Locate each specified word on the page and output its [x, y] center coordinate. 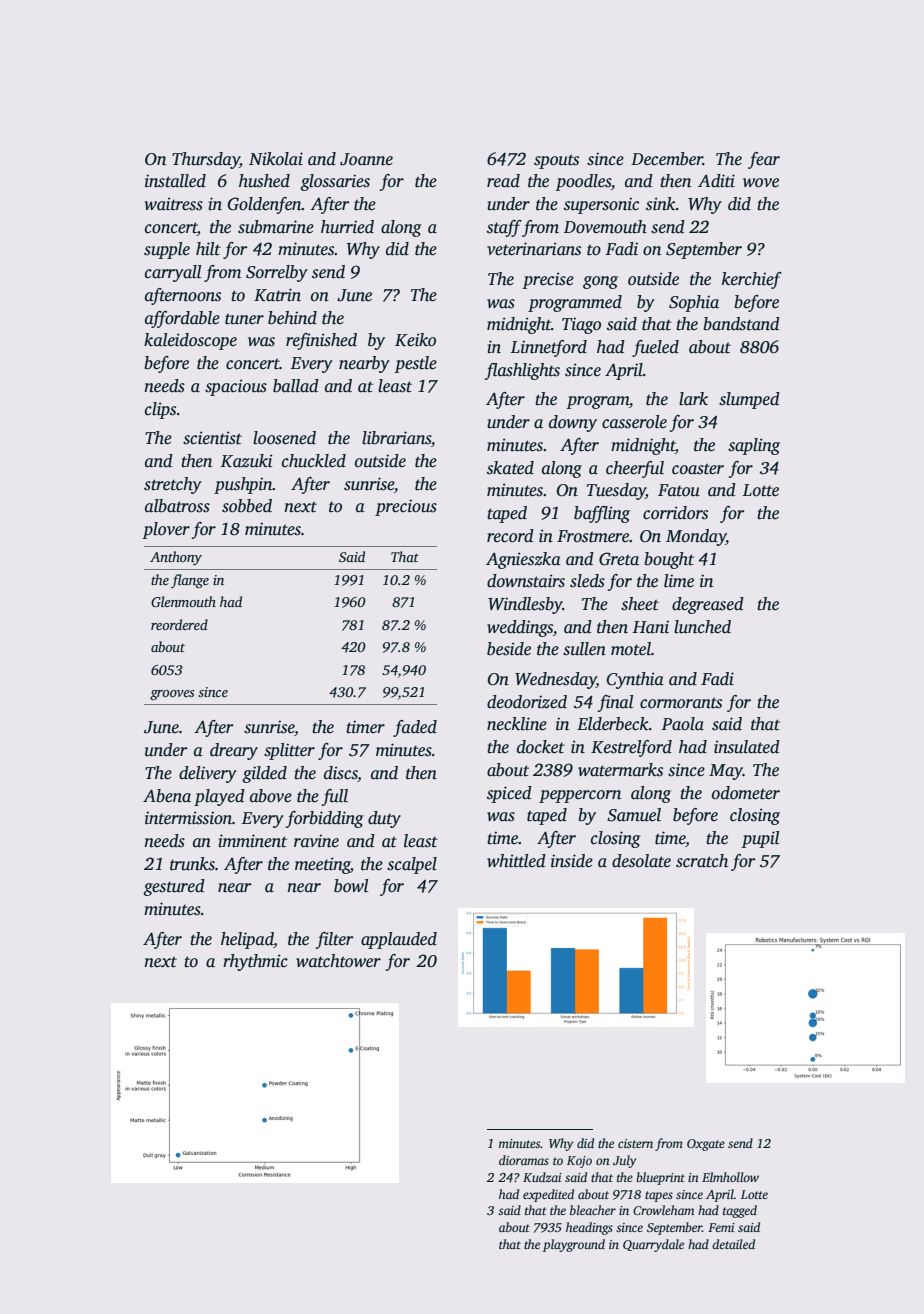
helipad [247, 940]
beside [509, 649]
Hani [650, 627]
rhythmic [255, 962]
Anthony [176, 558]
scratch [702, 861]
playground [574, 1245]
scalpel [412, 865]
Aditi [716, 181]
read [503, 181]
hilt [208, 249]
